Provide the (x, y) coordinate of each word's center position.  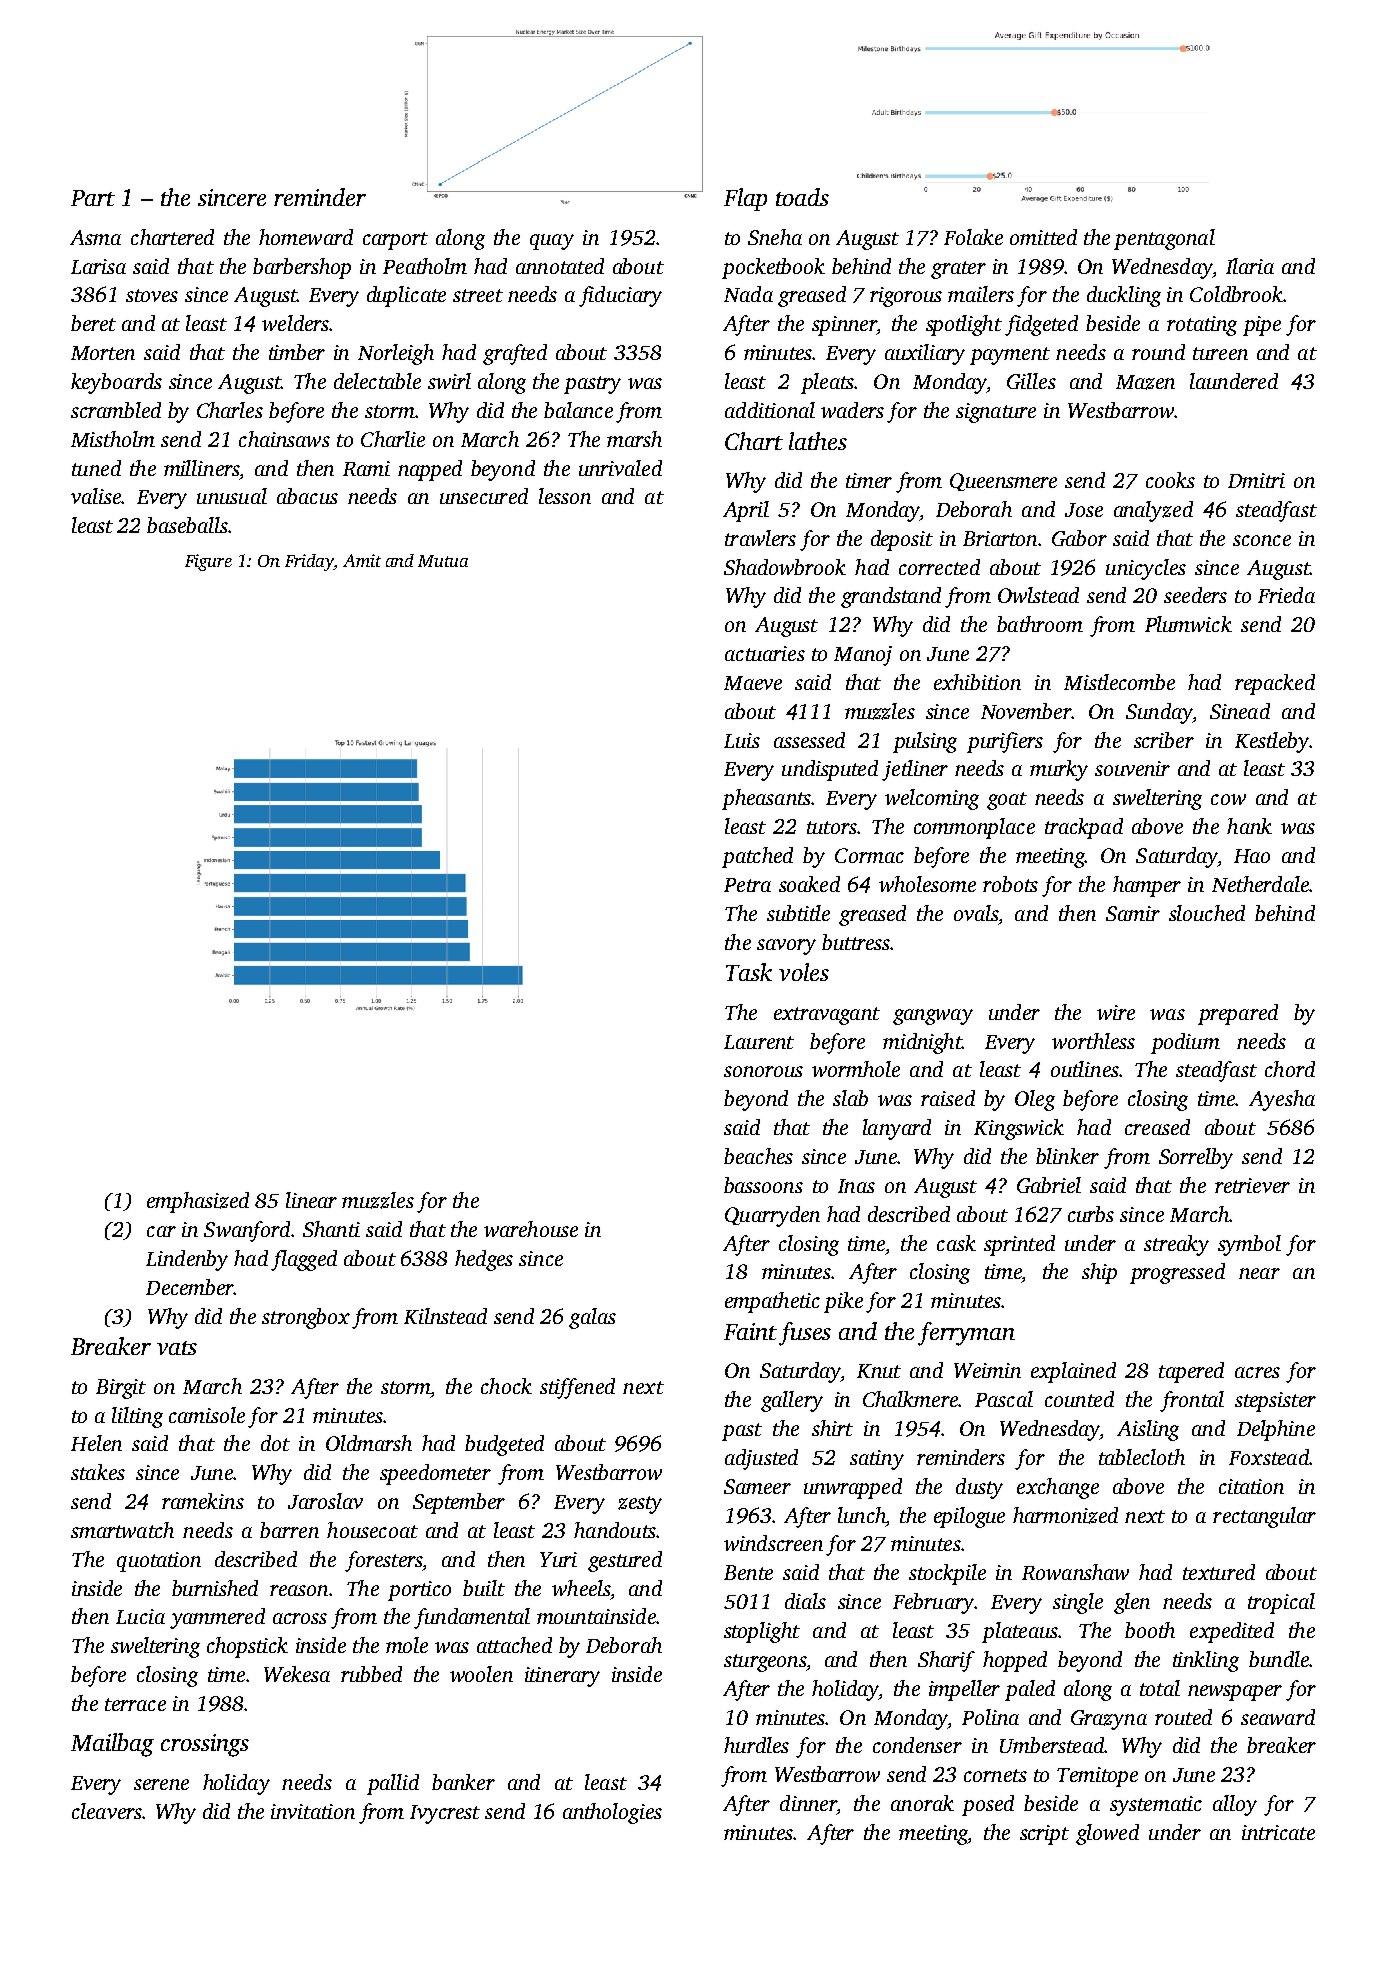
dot (275, 1443)
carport (395, 241)
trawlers (760, 538)
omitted (1043, 237)
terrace (135, 1704)
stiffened (577, 1388)
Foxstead (1269, 1457)
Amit (362, 560)
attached (514, 1645)
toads (802, 197)
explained (1073, 1372)
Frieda (1286, 595)
